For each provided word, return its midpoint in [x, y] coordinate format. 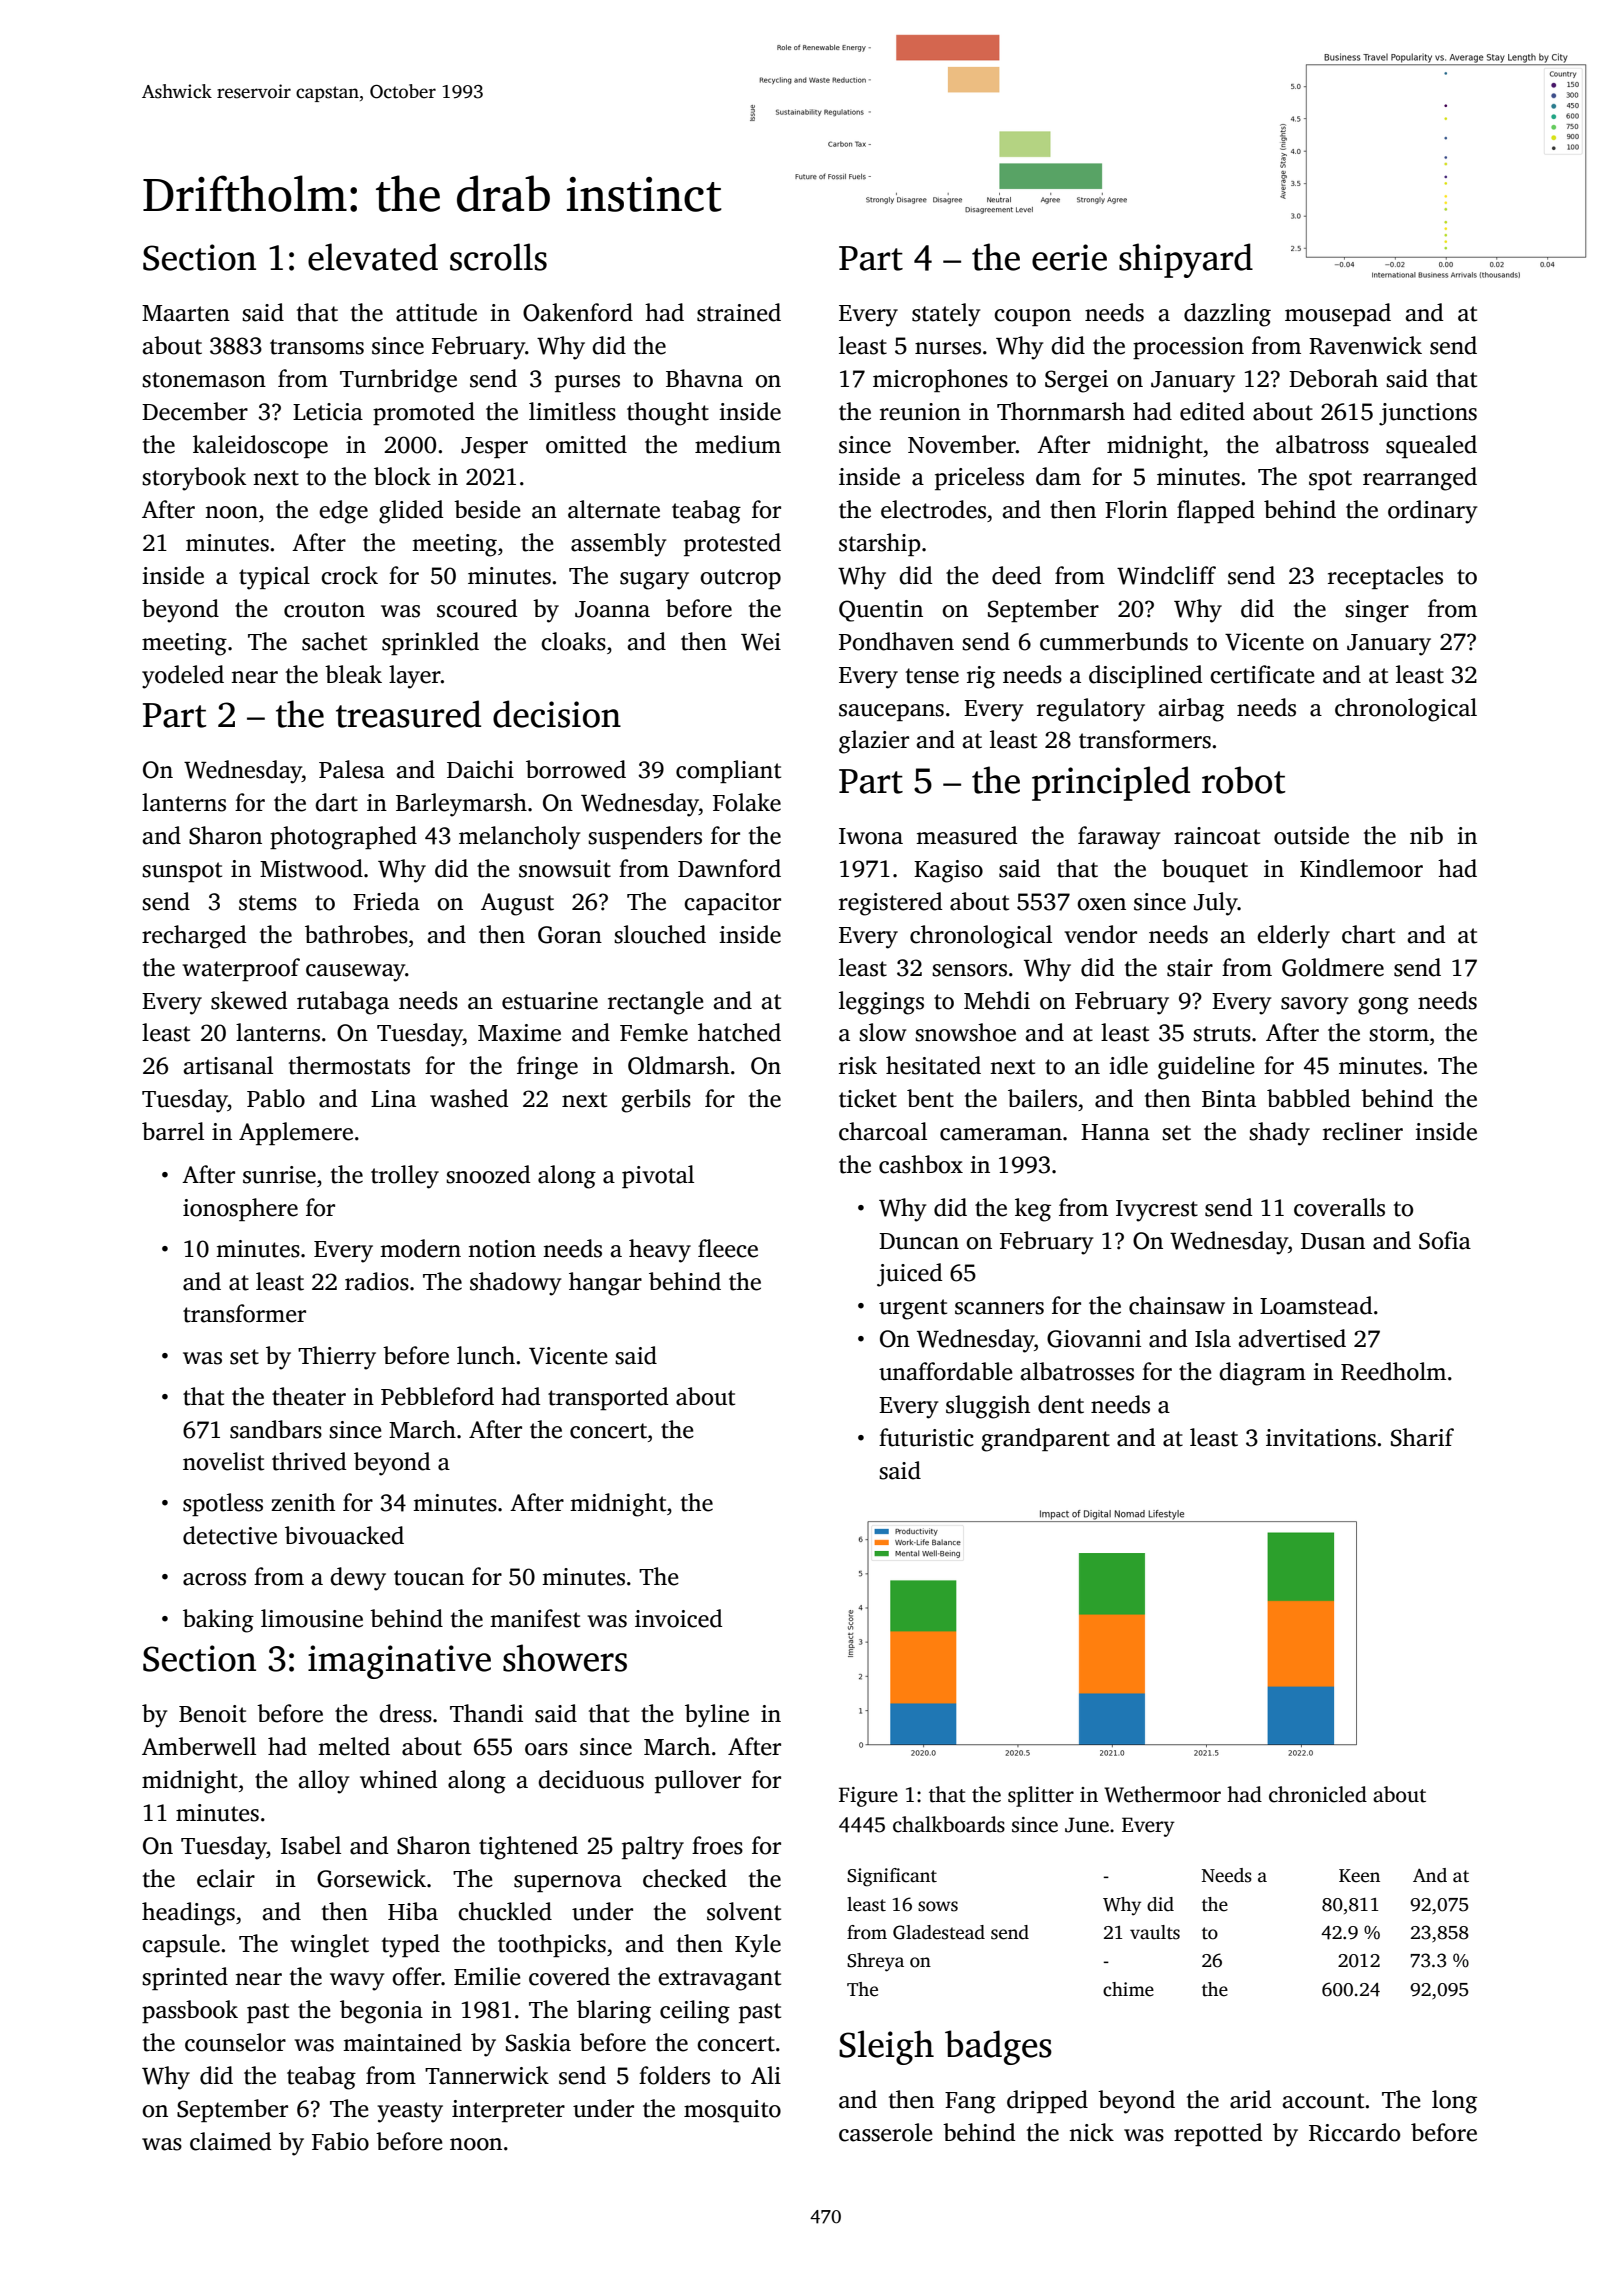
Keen [1359, 1876]
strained [739, 312]
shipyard [1186, 260]
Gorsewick [371, 1878]
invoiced [678, 1618]
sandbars [276, 1429]
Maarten [186, 313]
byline [717, 1716]
